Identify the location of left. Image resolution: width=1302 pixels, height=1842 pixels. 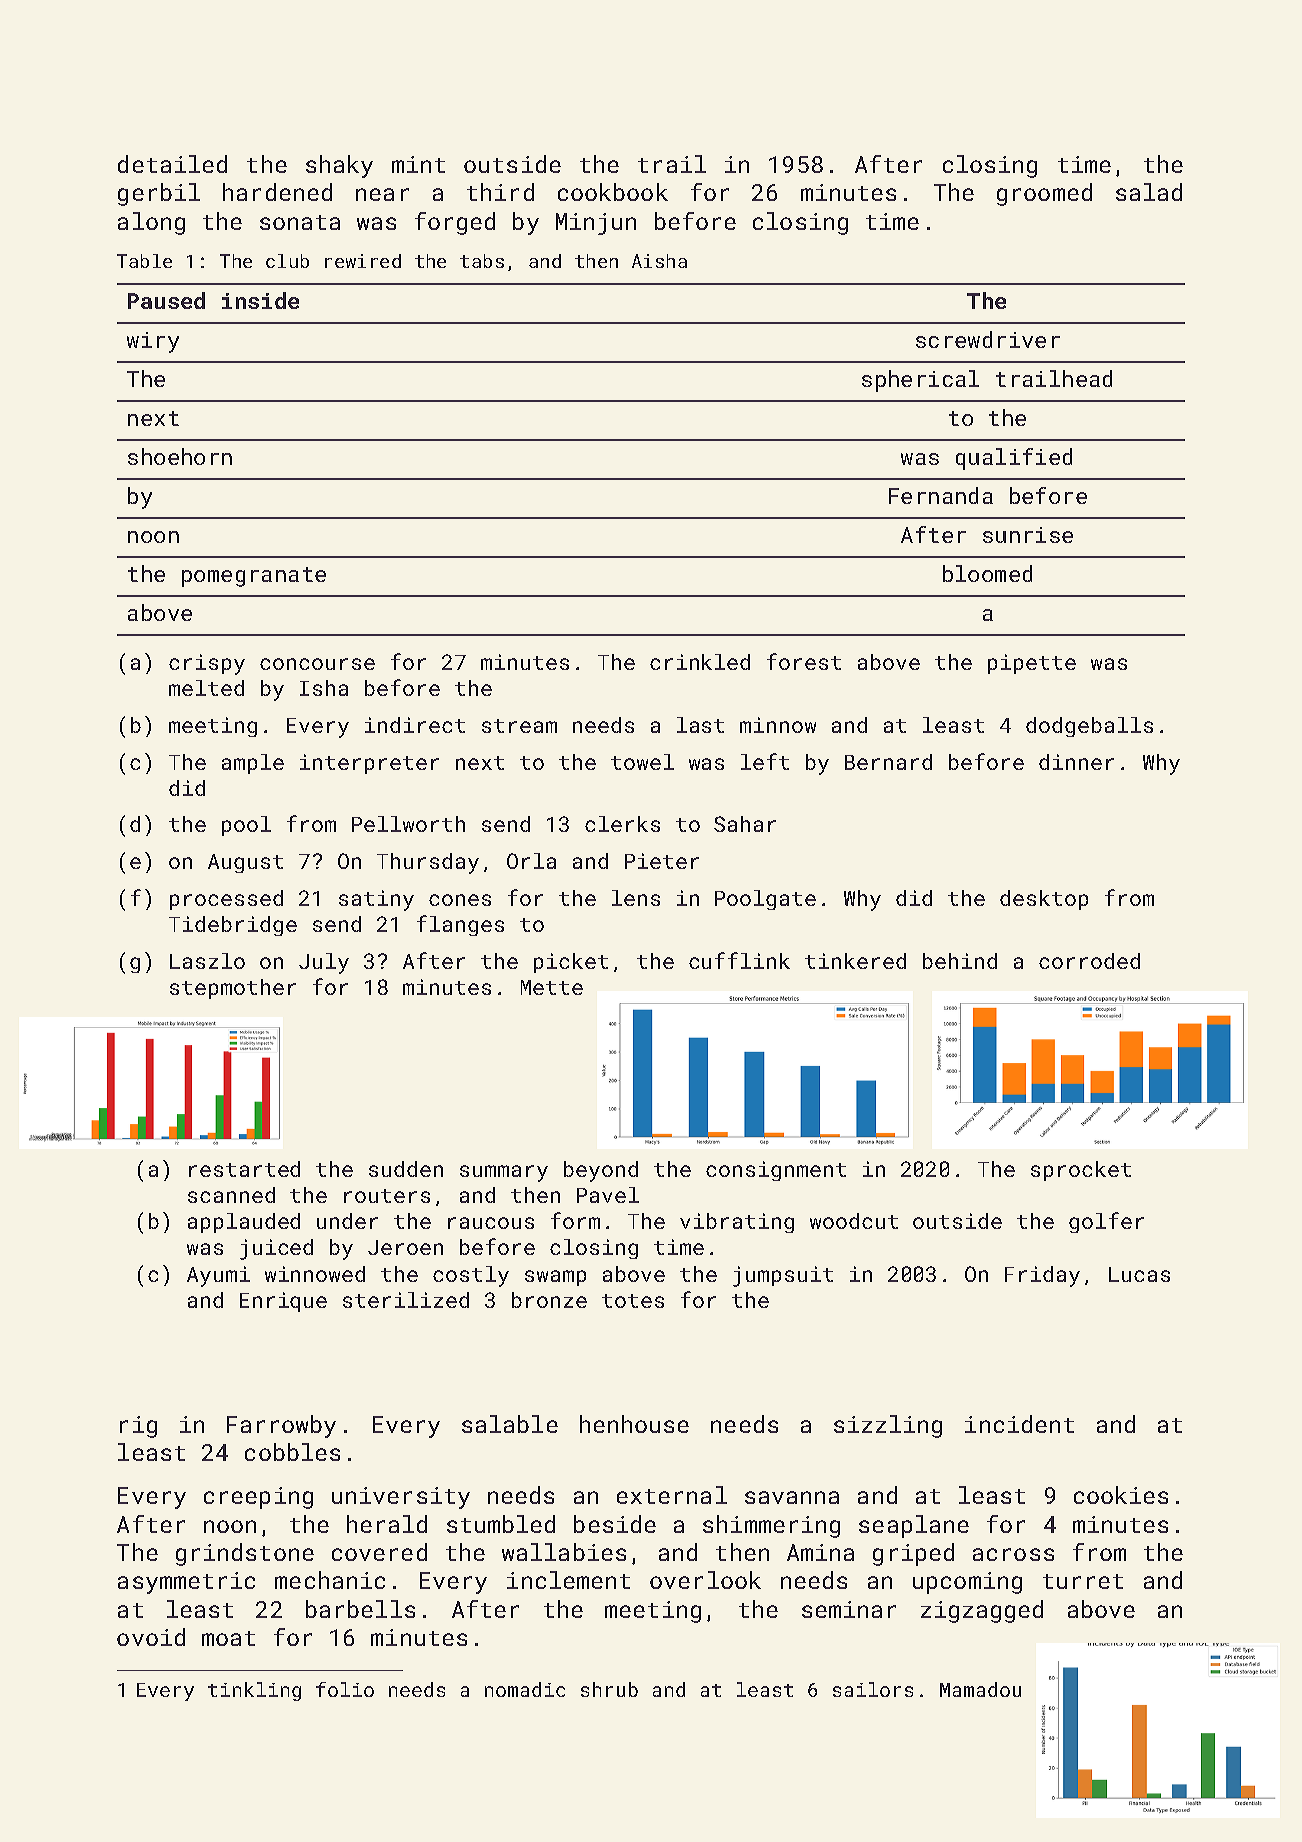
(765, 761).
